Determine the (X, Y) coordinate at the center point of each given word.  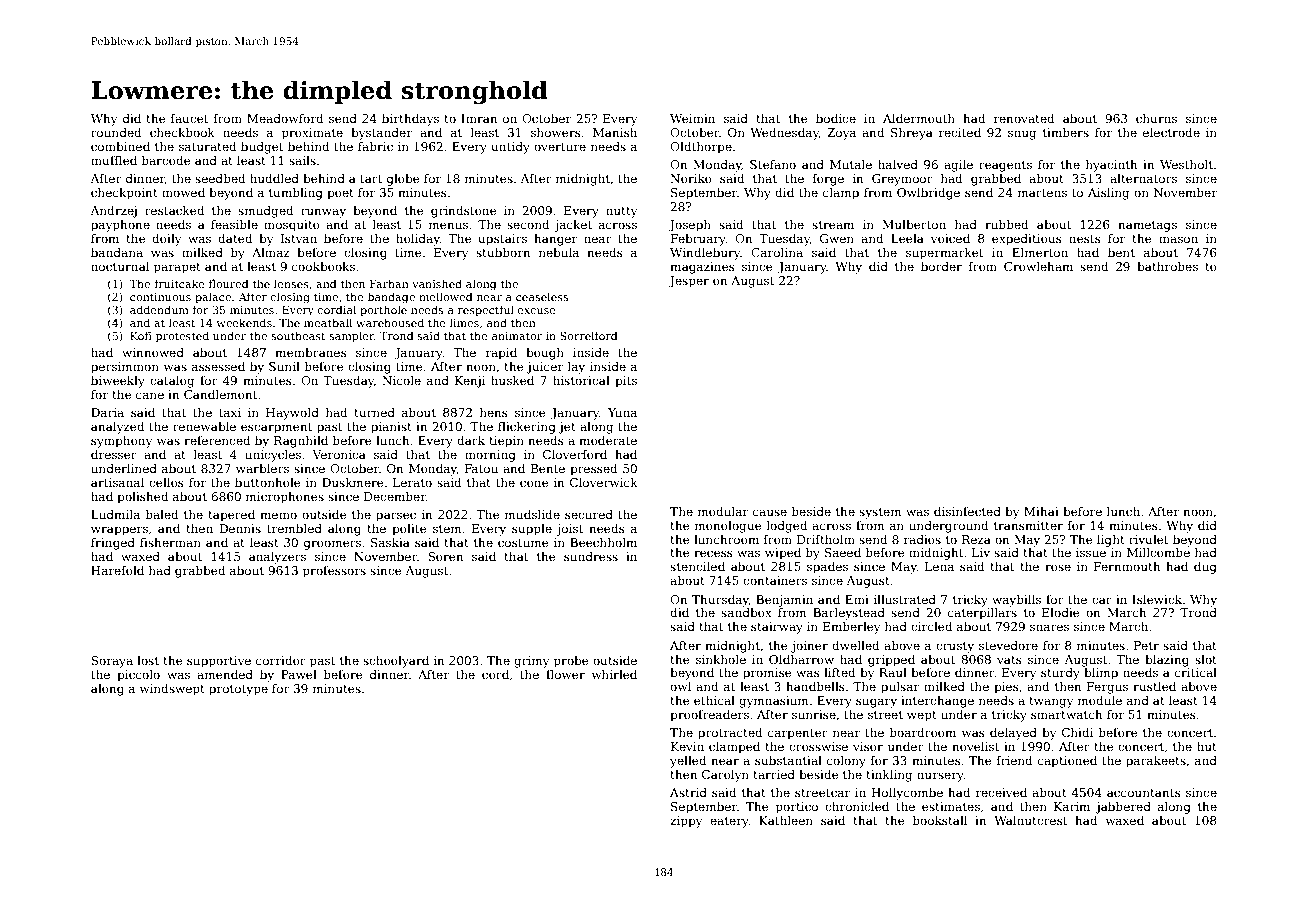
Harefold (117, 570)
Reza (976, 539)
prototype (238, 690)
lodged (787, 527)
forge (828, 180)
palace (213, 298)
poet (340, 194)
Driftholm (826, 539)
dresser (114, 454)
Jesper (689, 282)
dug (1205, 568)
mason (1178, 239)
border (941, 266)
